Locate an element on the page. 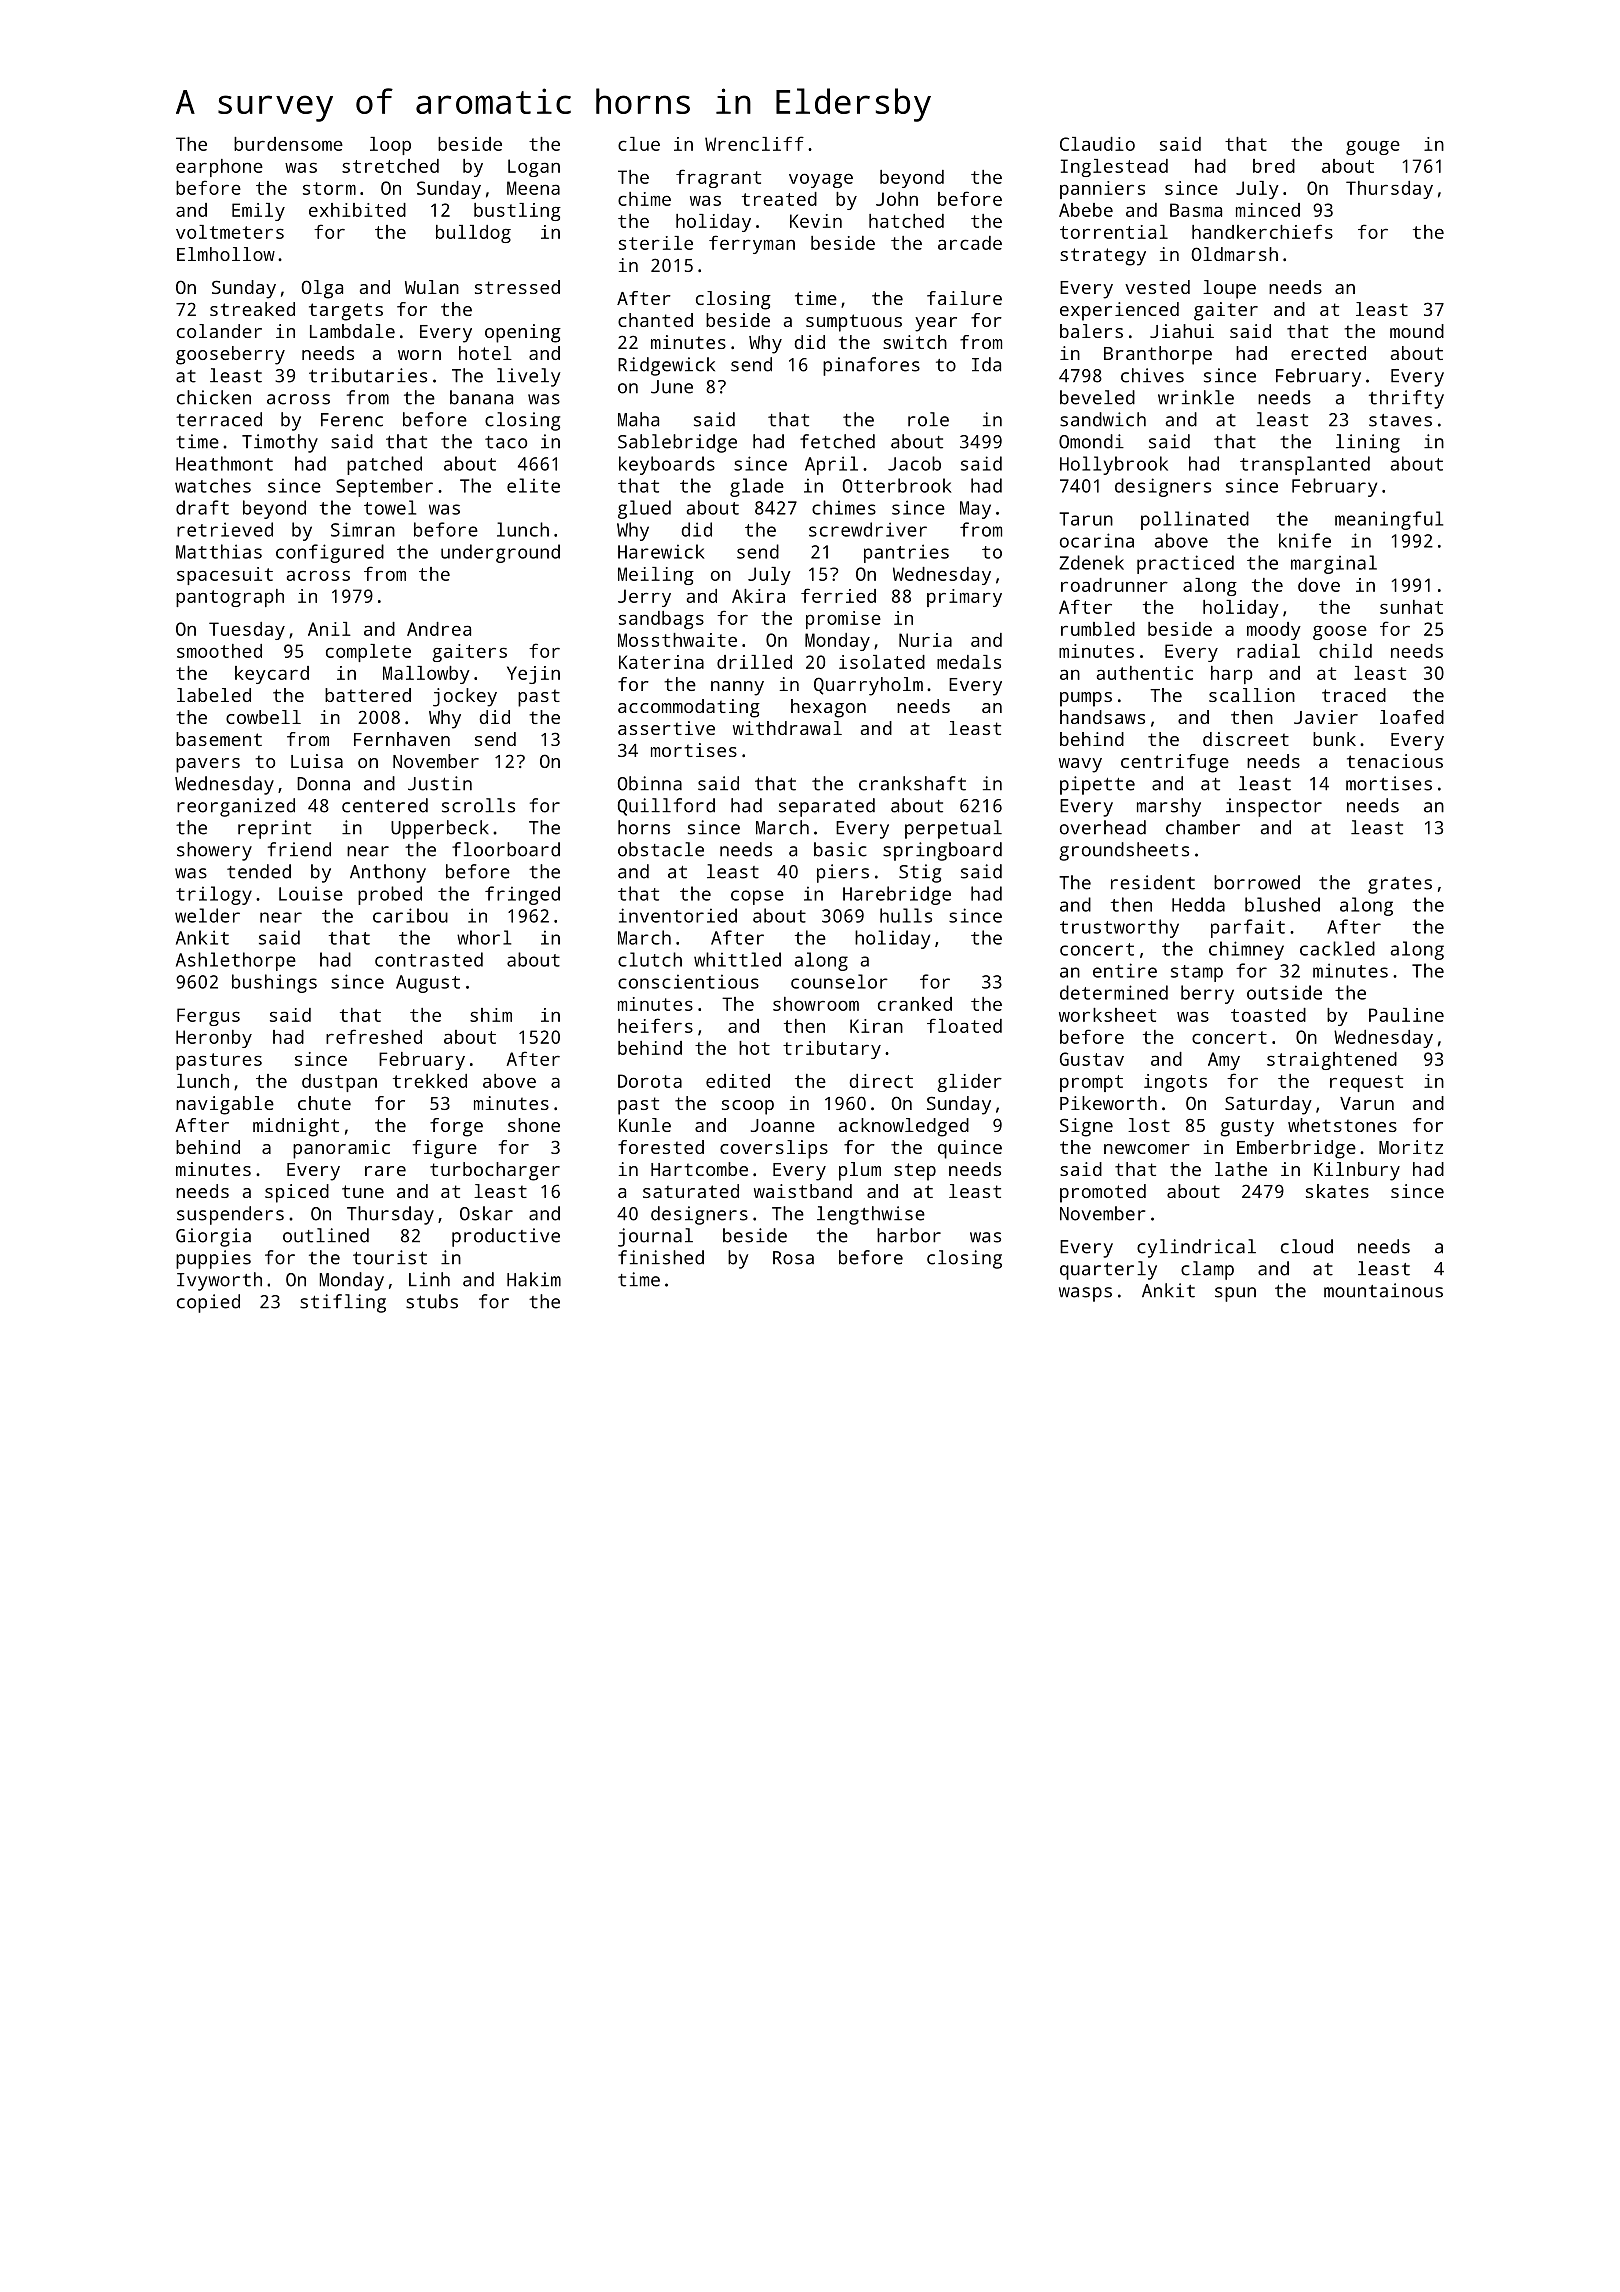 The image size is (1620, 2292). Meena is located at coordinates (533, 188).
